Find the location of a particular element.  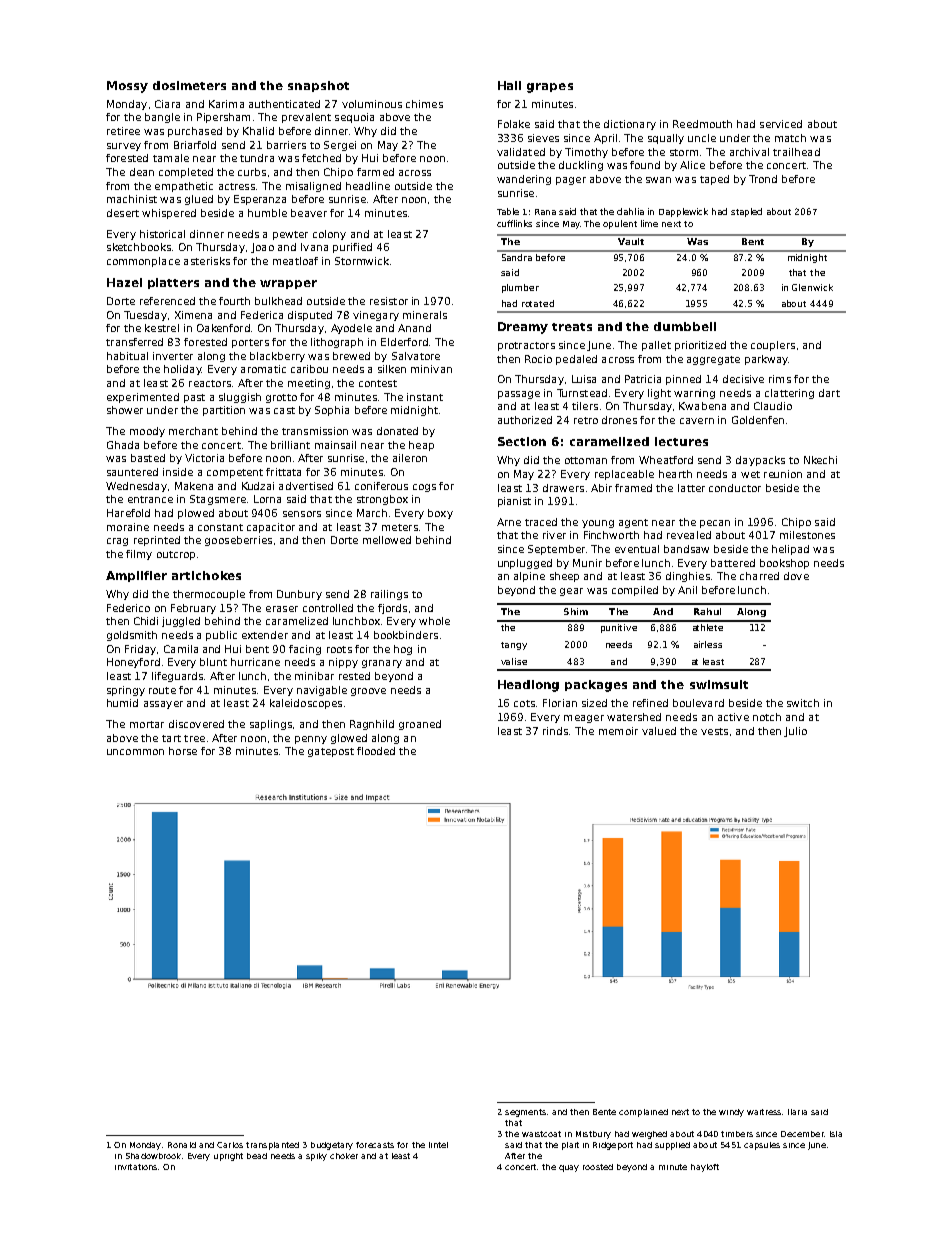

habitual is located at coordinates (127, 356).
